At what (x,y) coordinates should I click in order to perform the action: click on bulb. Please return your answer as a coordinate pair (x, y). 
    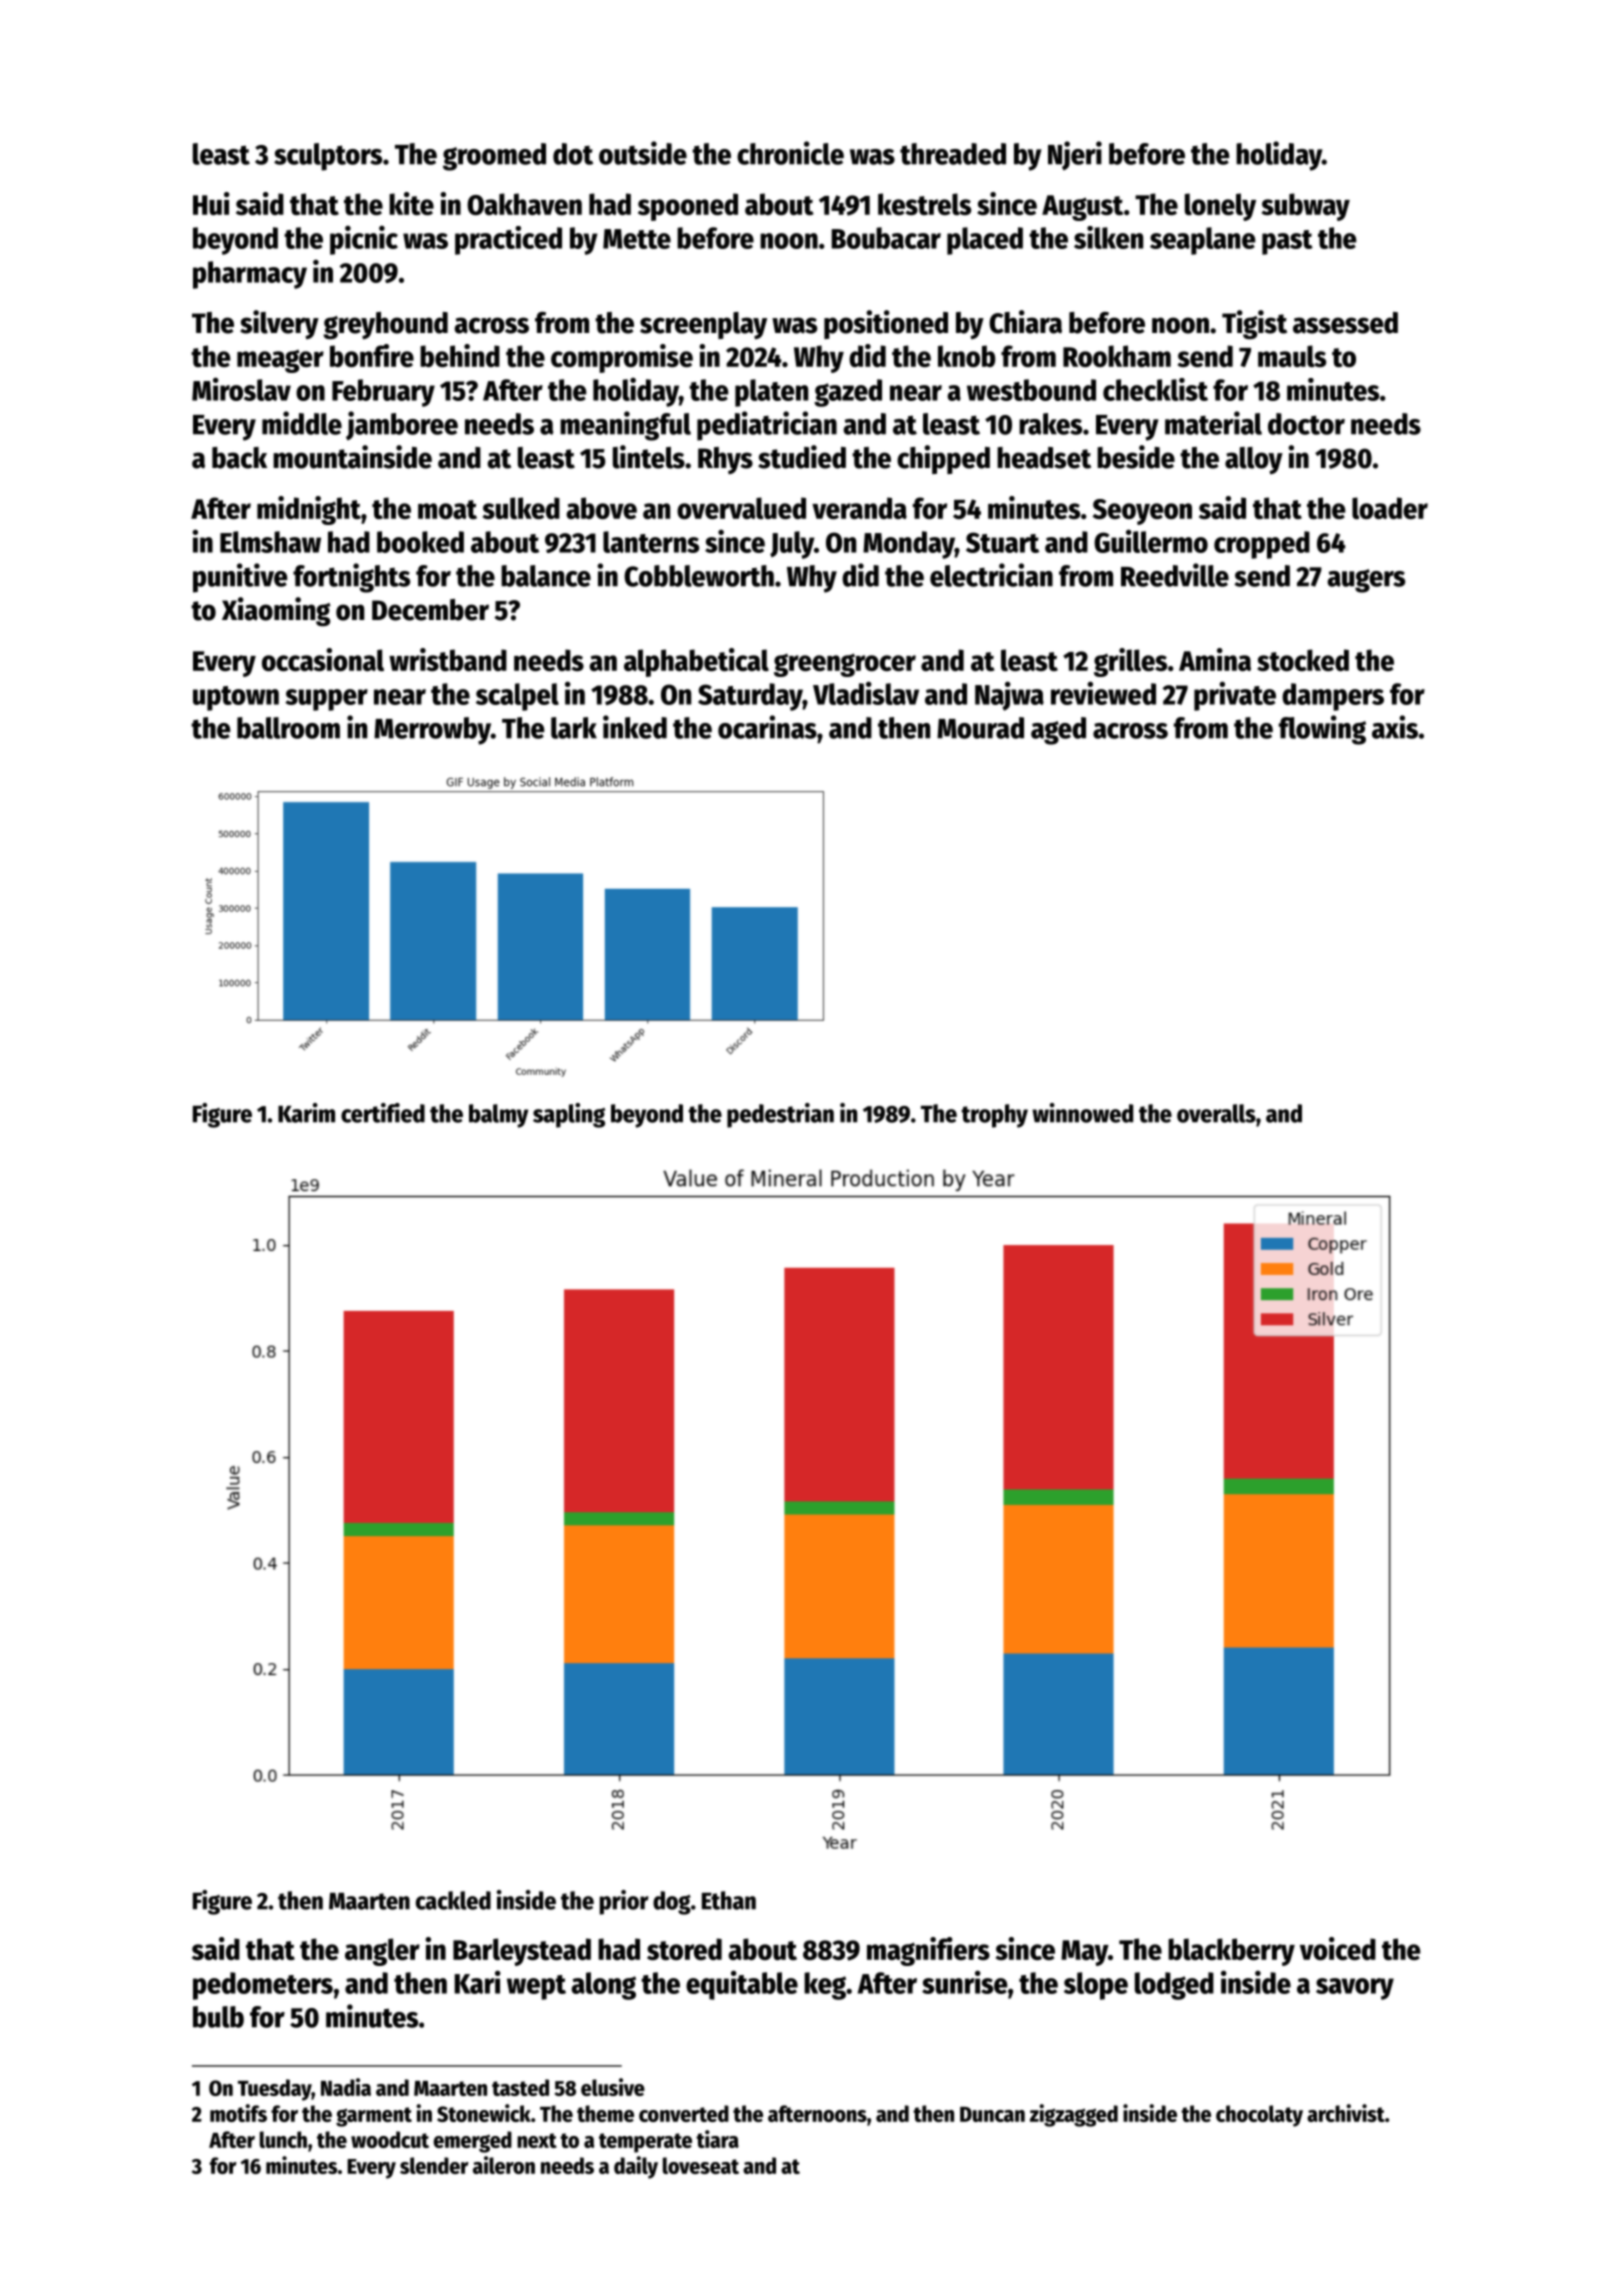
    Looking at the image, I should click on (218, 2017).
